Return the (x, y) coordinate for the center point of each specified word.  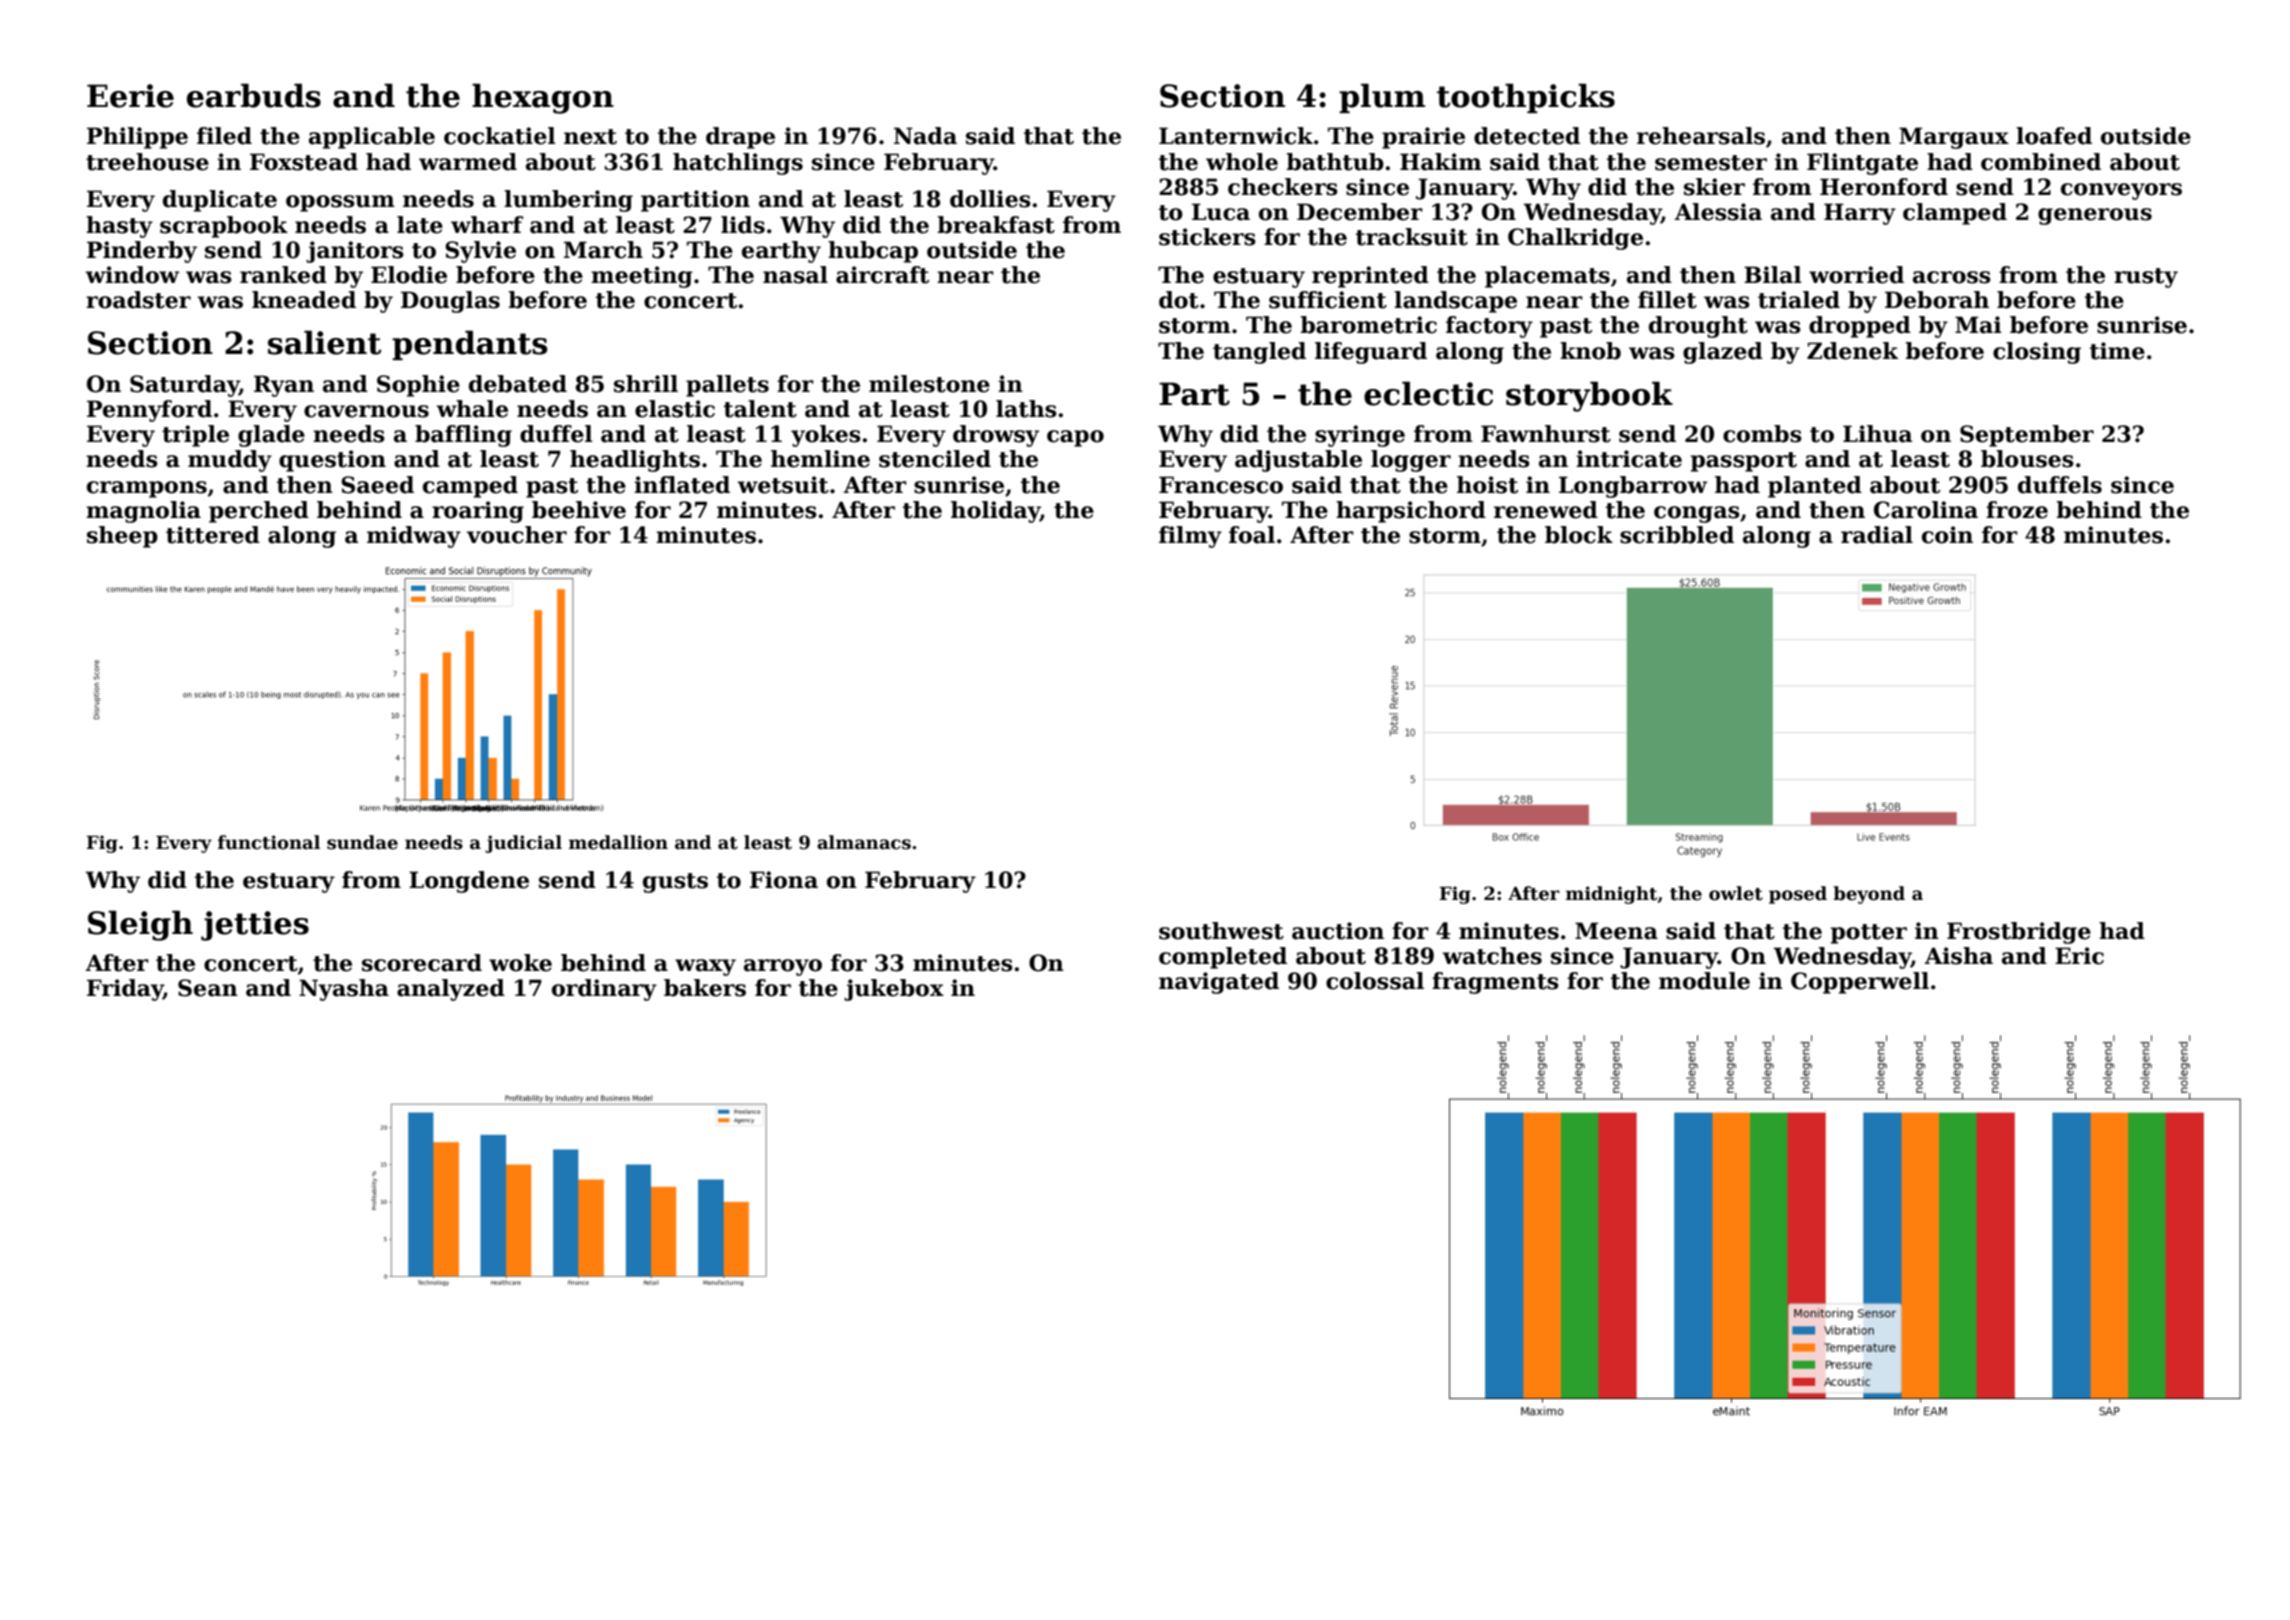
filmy (1190, 537)
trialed (1799, 300)
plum (1382, 98)
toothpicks (1526, 98)
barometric (1368, 325)
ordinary (604, 990)
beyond (1869, 895)
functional (269, 842)
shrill (646, 384)
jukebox (894, 990)
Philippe (137, 138)
